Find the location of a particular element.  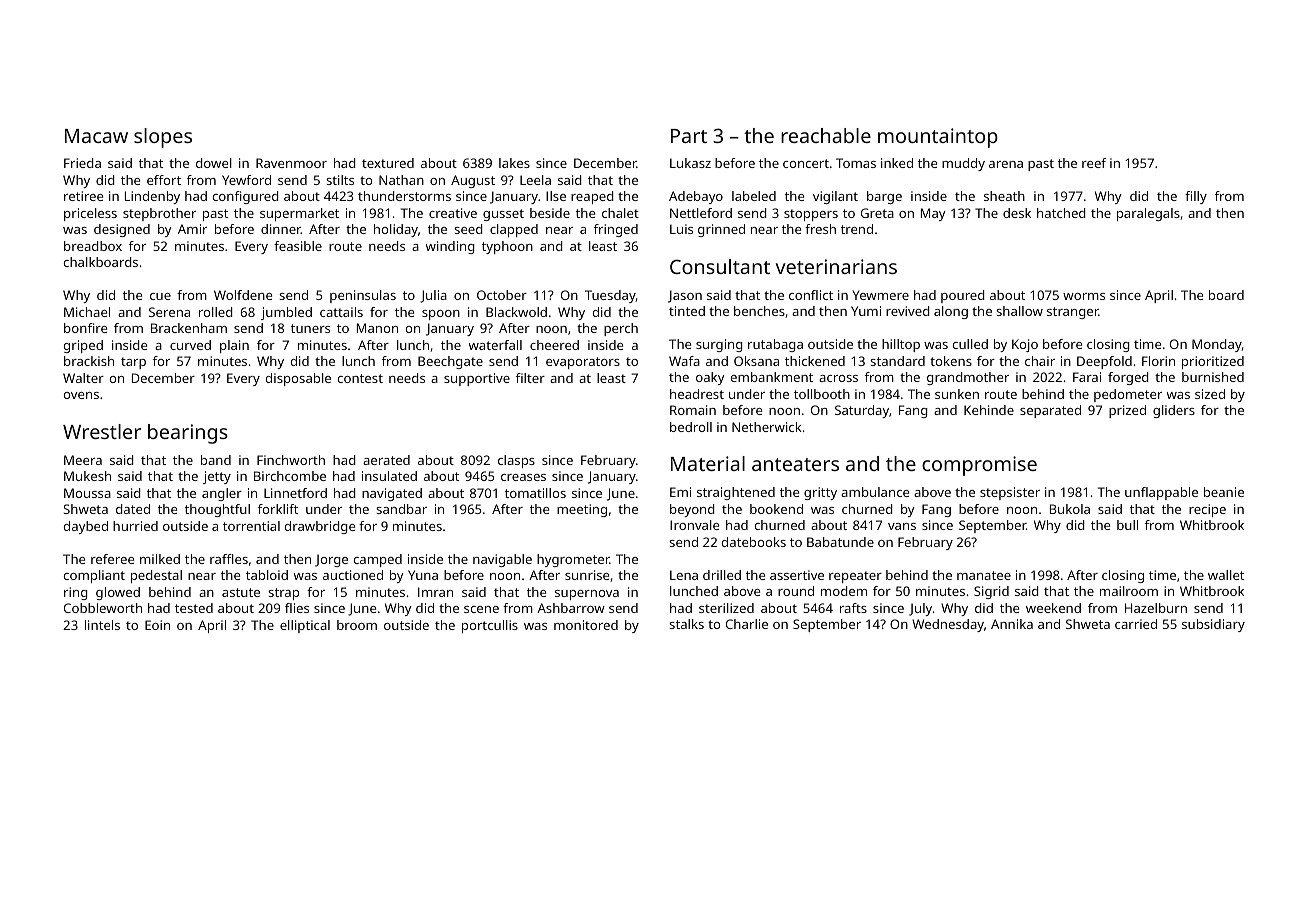

bedroll is located at coordinates (691, 427).
